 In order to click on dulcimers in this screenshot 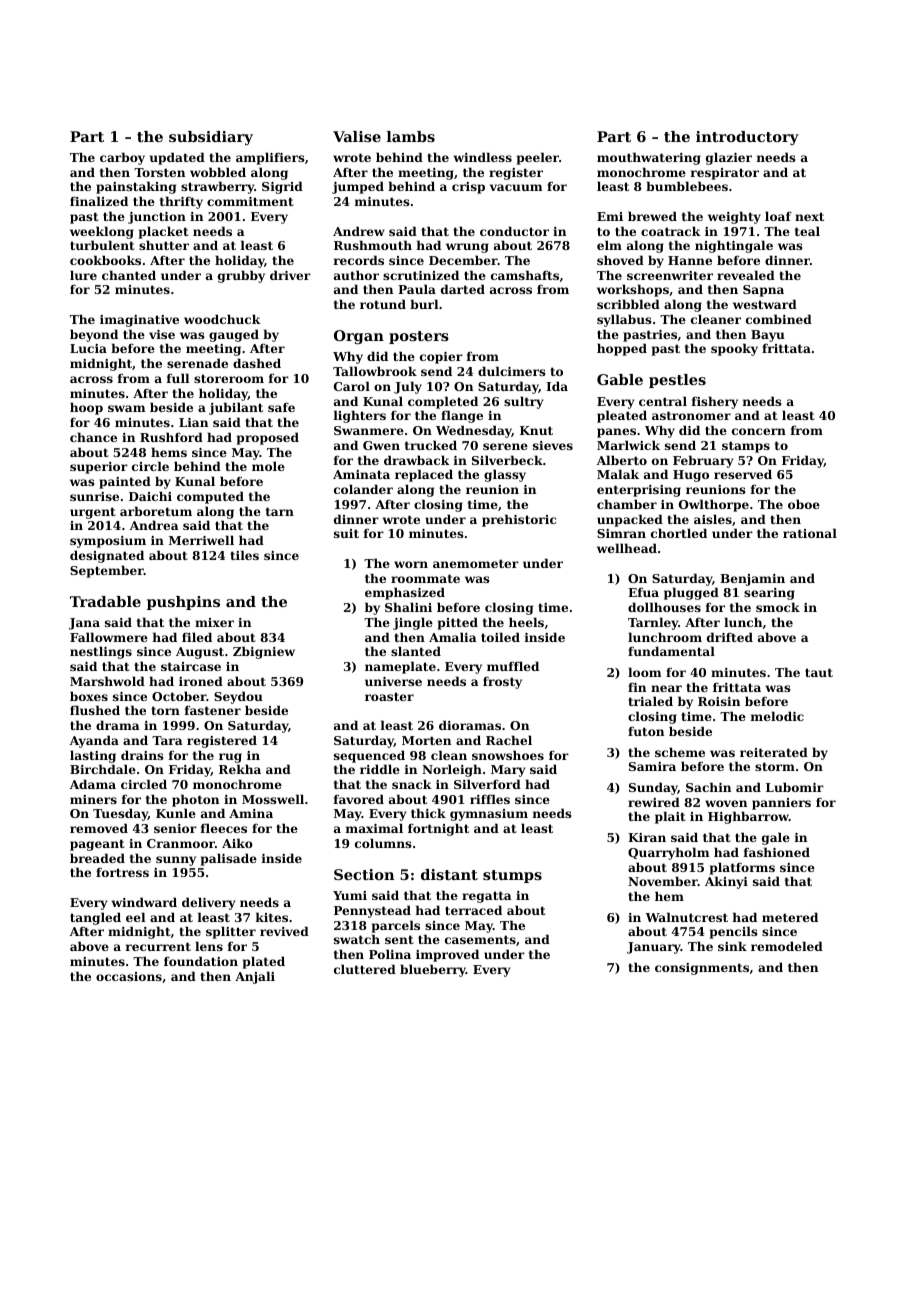, I will do `click(512, 371)`.
